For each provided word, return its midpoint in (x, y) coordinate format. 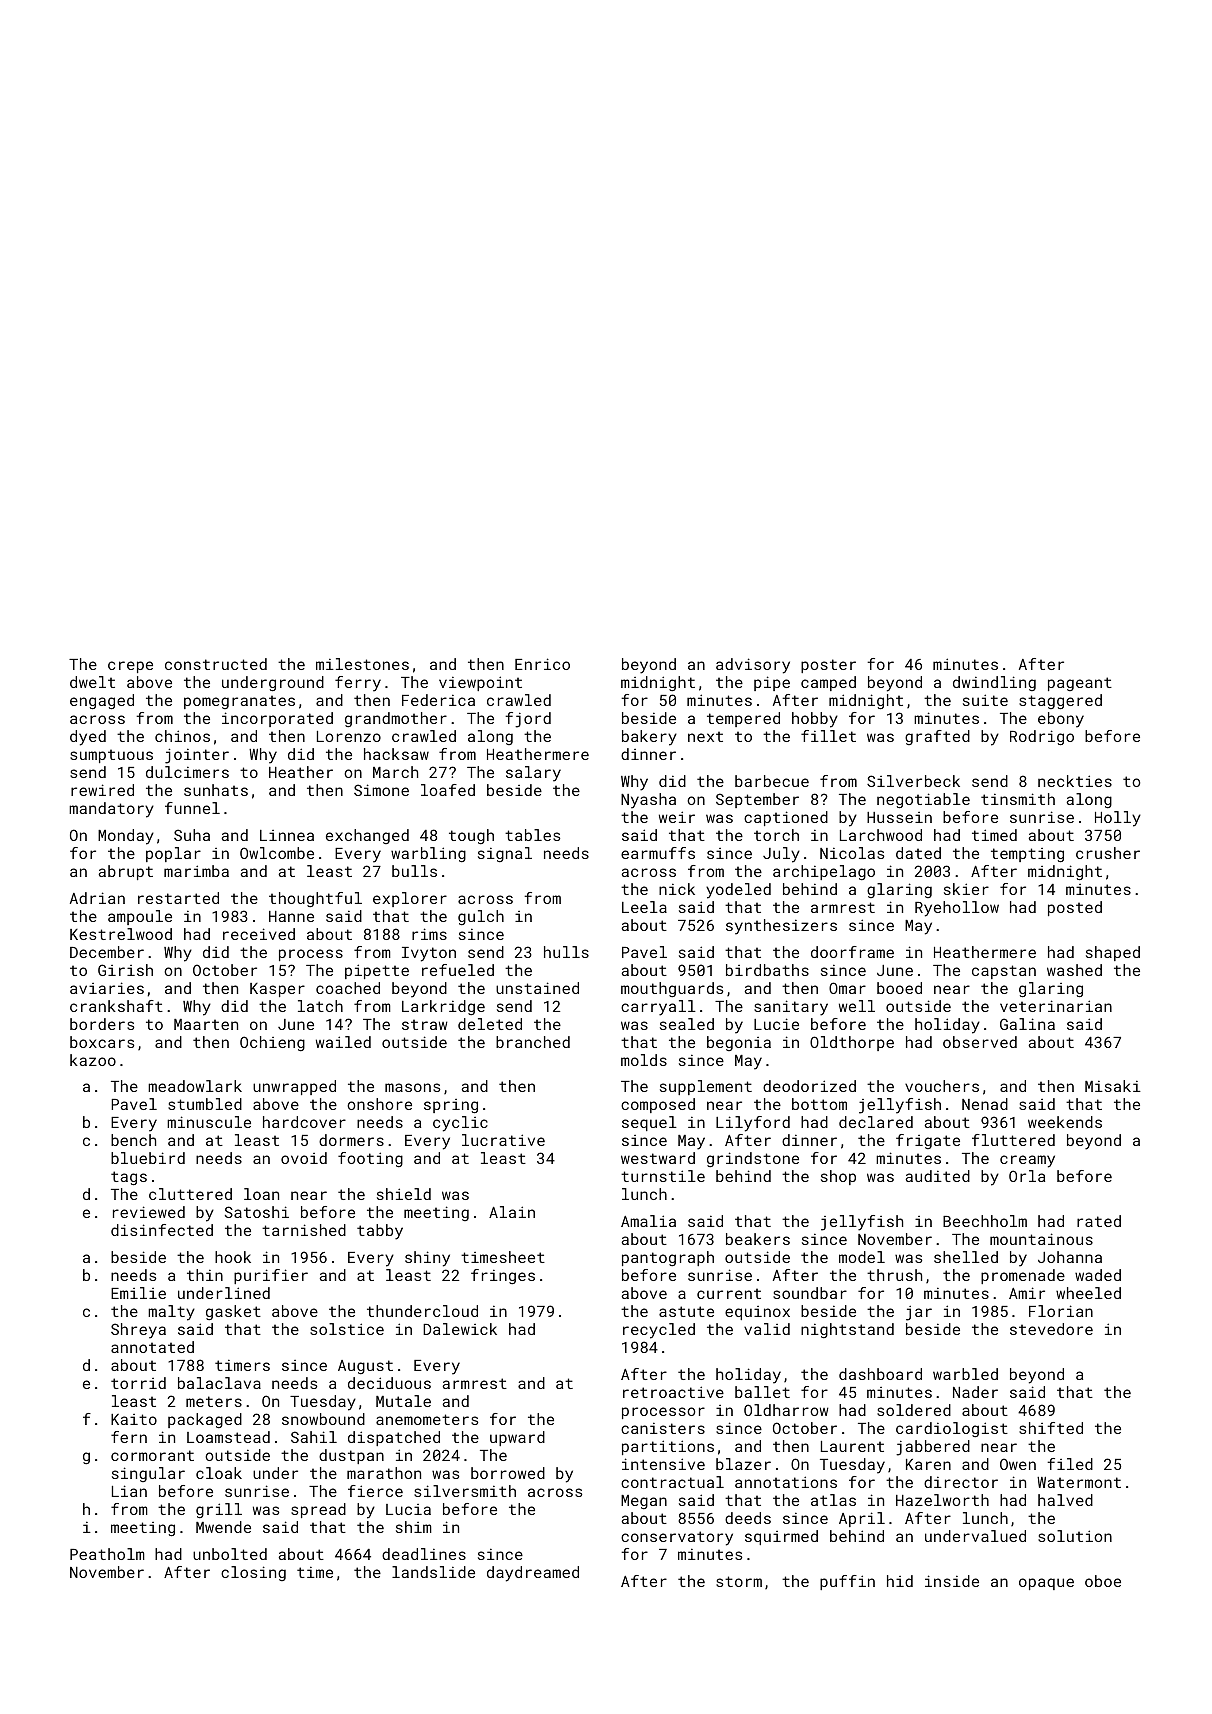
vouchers (942, 1086)
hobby (815, 720)
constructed (216, 664)
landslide (433, 1572)
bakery (649, 738)
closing (253, 1573)
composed (658, 1105)
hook (233, 1257)
